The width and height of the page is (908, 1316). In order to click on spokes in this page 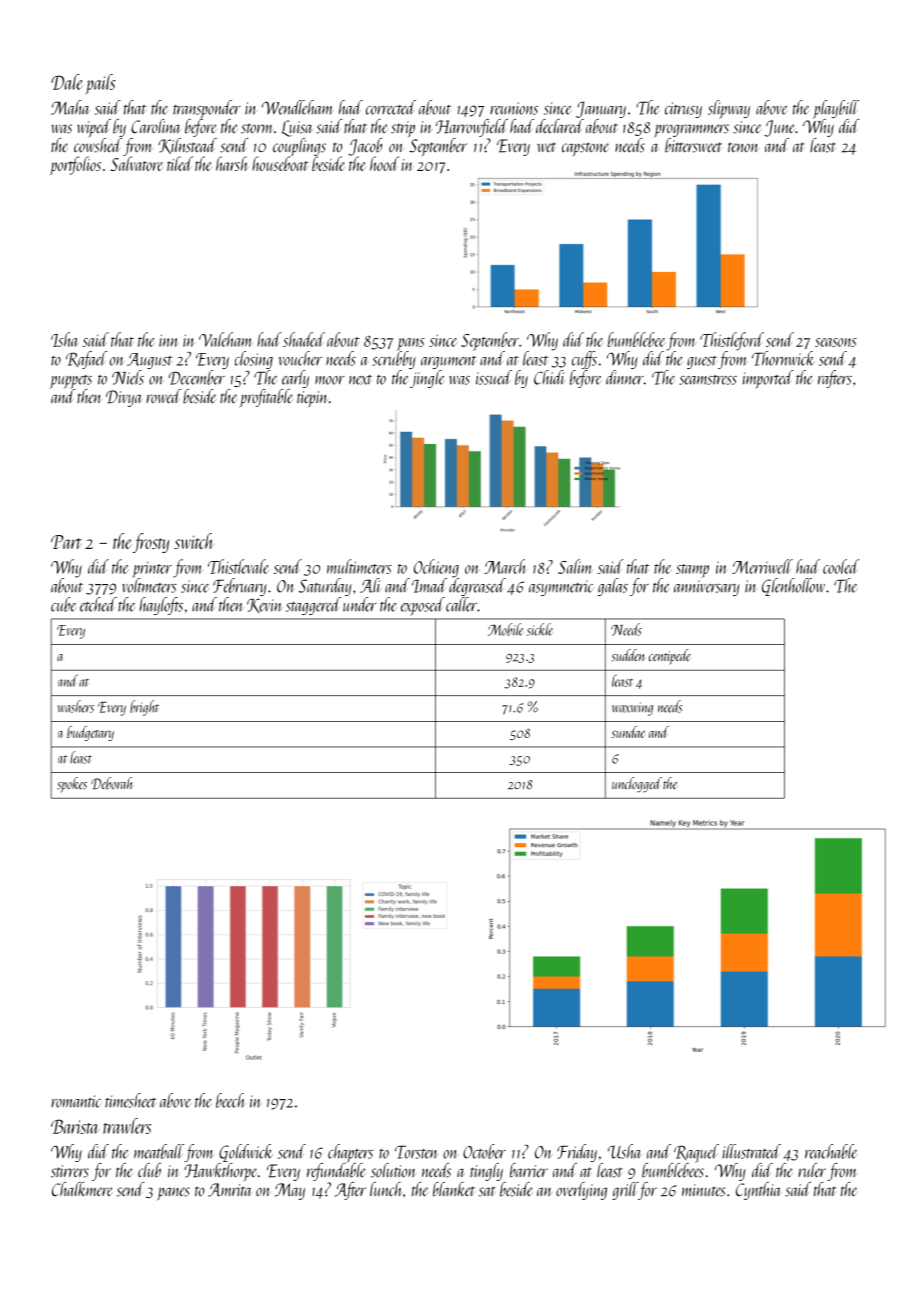, I will do `click(72, 785)`.
